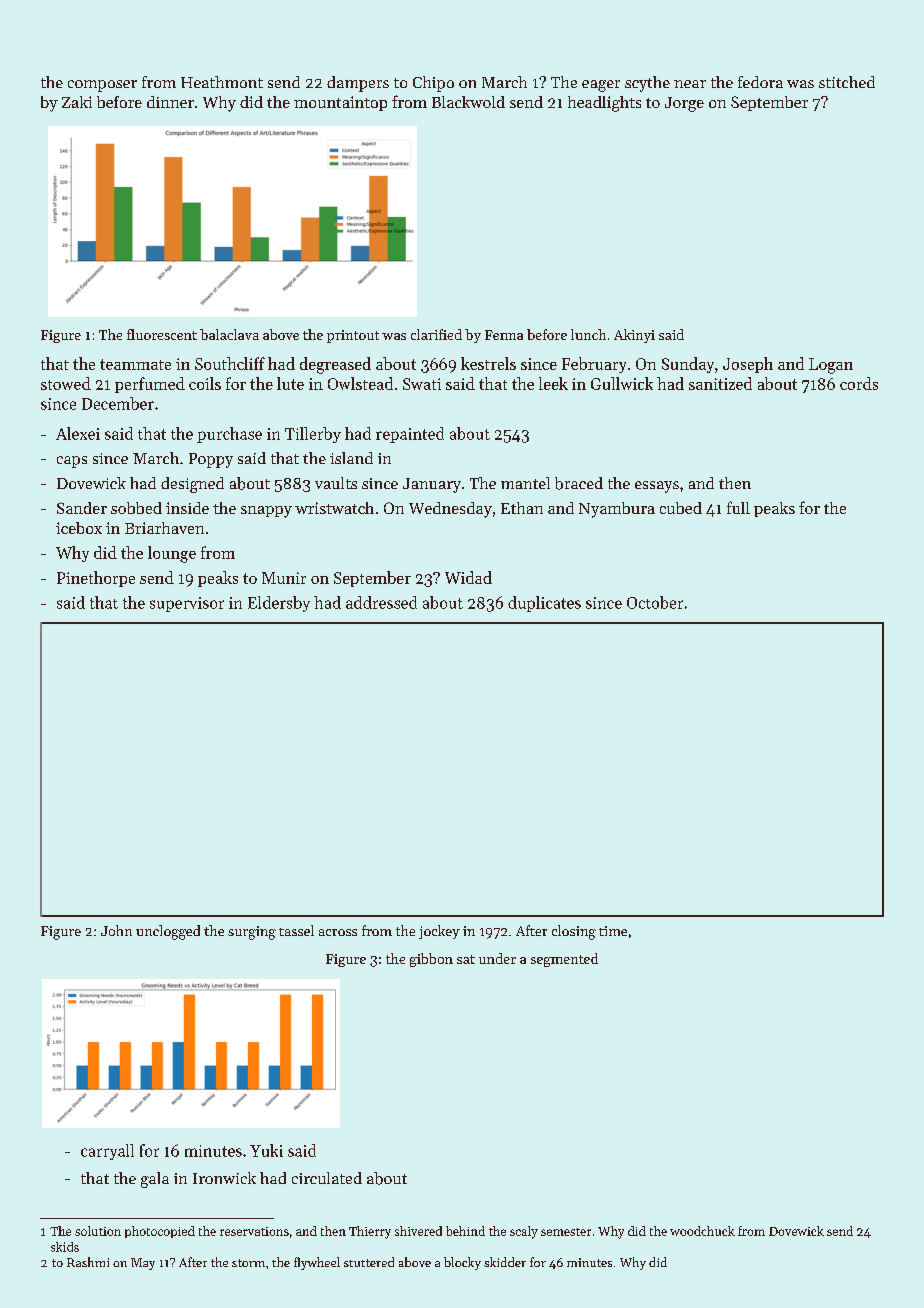 The height and width of the screenshot is (1308, 924). I want to click on woodchuck, so click(702, 1231).
